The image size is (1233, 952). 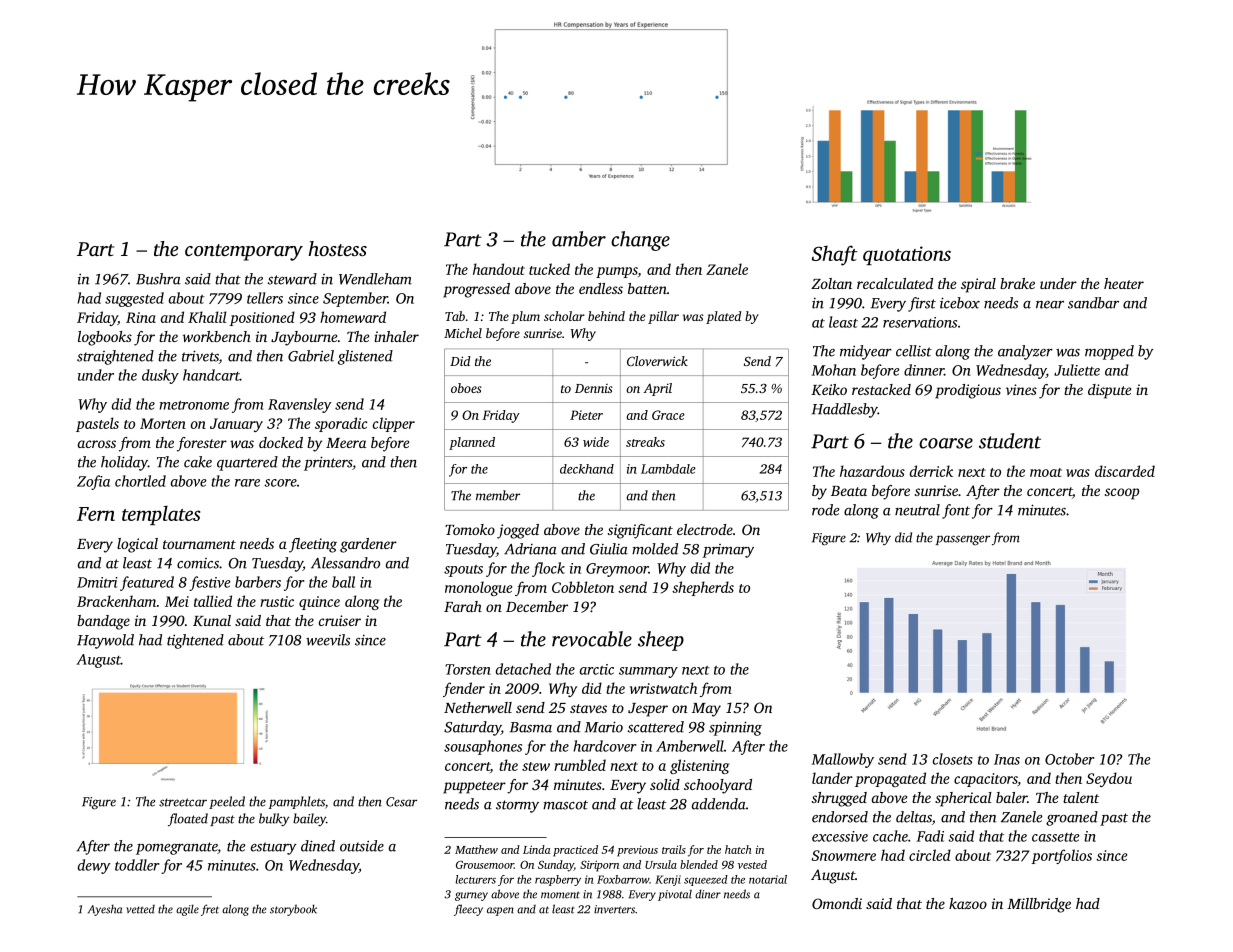 I want to click on logbooks, so click(x=105, y=338).
